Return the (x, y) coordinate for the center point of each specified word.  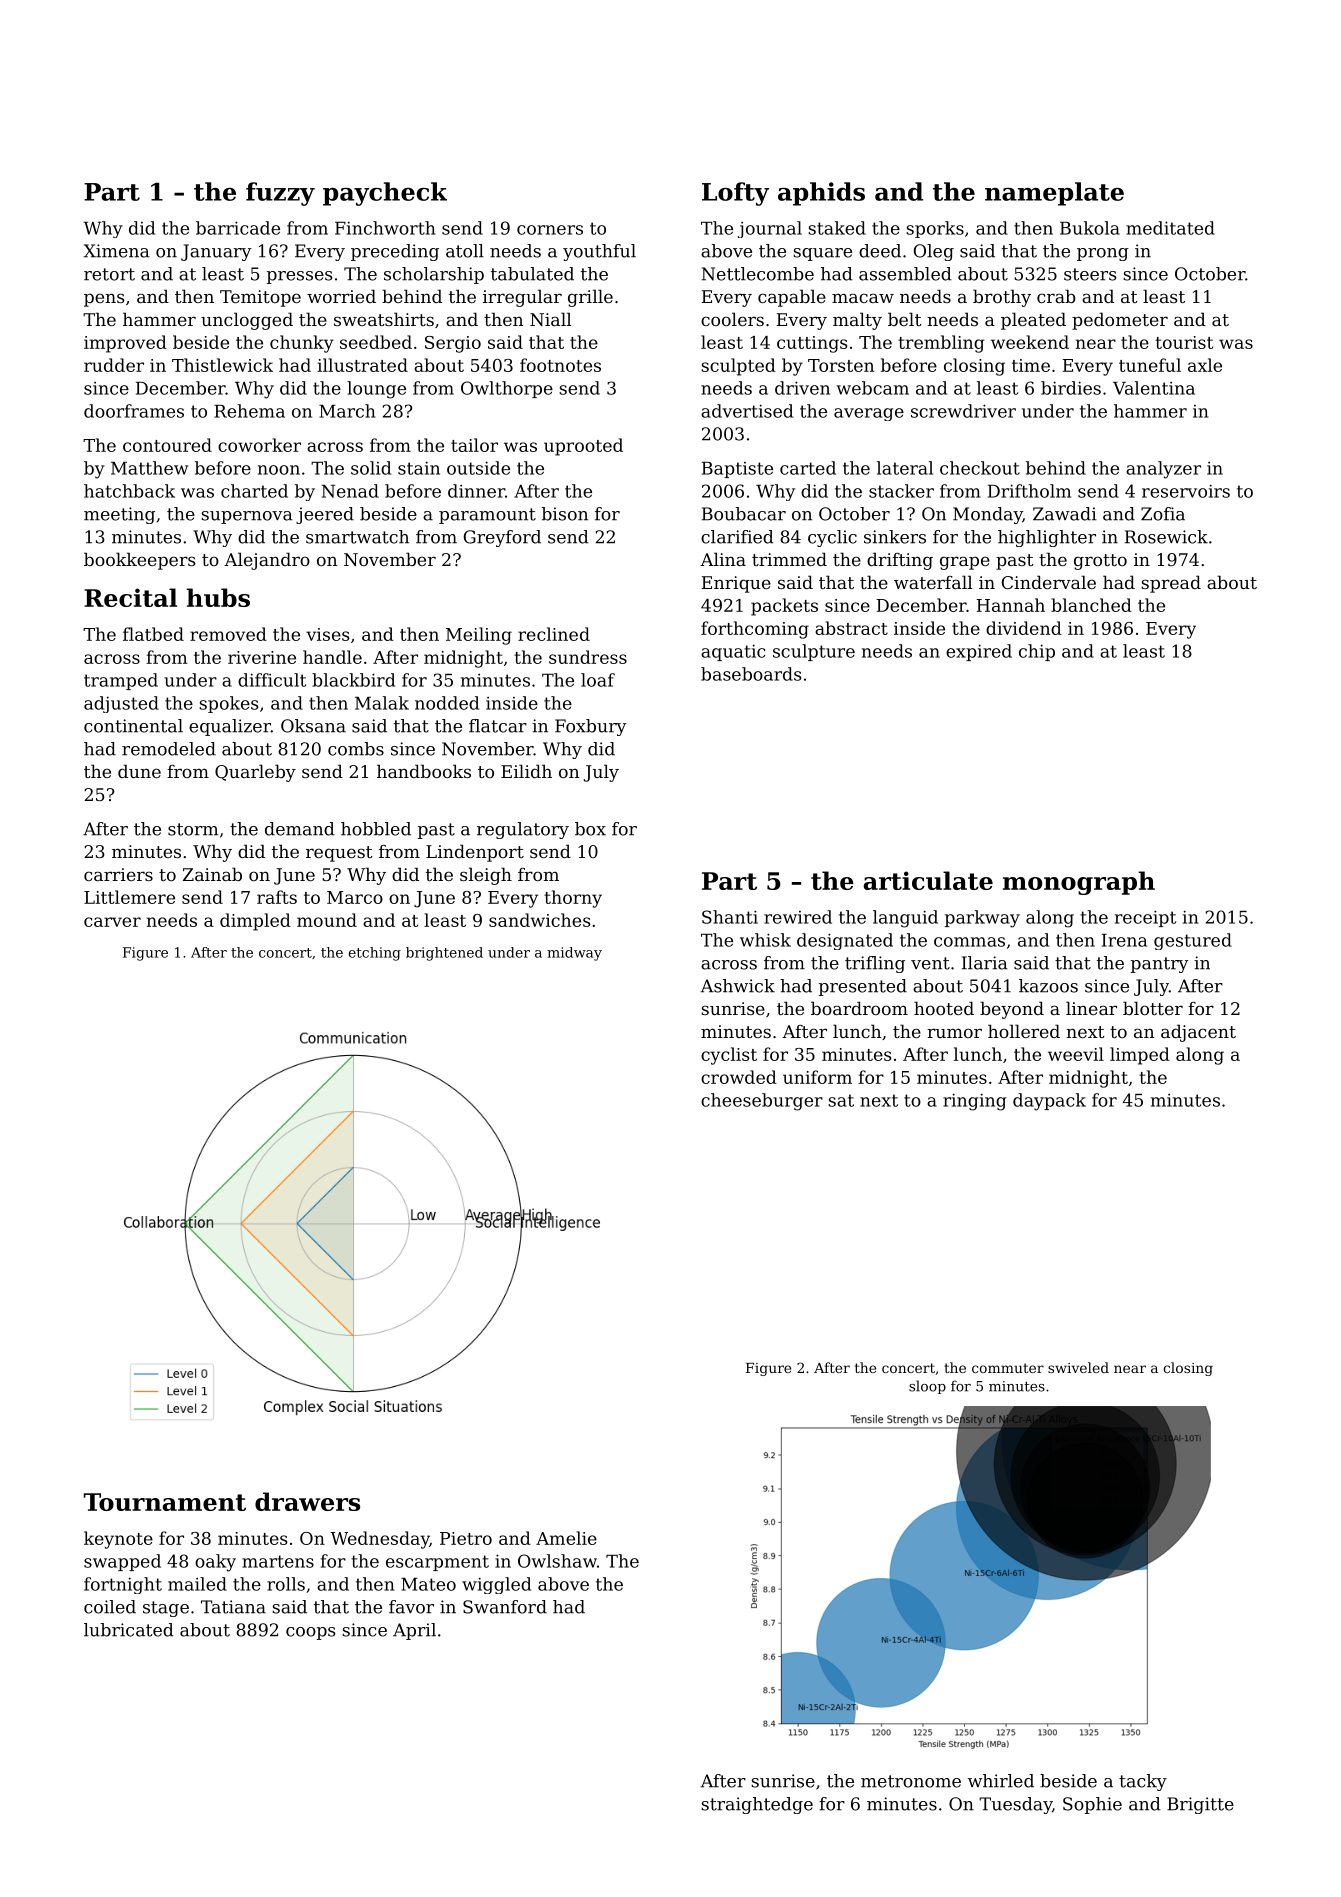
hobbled (376, 829)
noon (279, 470)
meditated (1170, 228)
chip (1037, 652)
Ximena (116, 251)
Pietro (466, 1538)
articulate (928, 880)
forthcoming (755, 630)
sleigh (486, 876)
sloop (927, 1387)
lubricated (129, 1630)
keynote (118, 1540)
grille (590, 298)
